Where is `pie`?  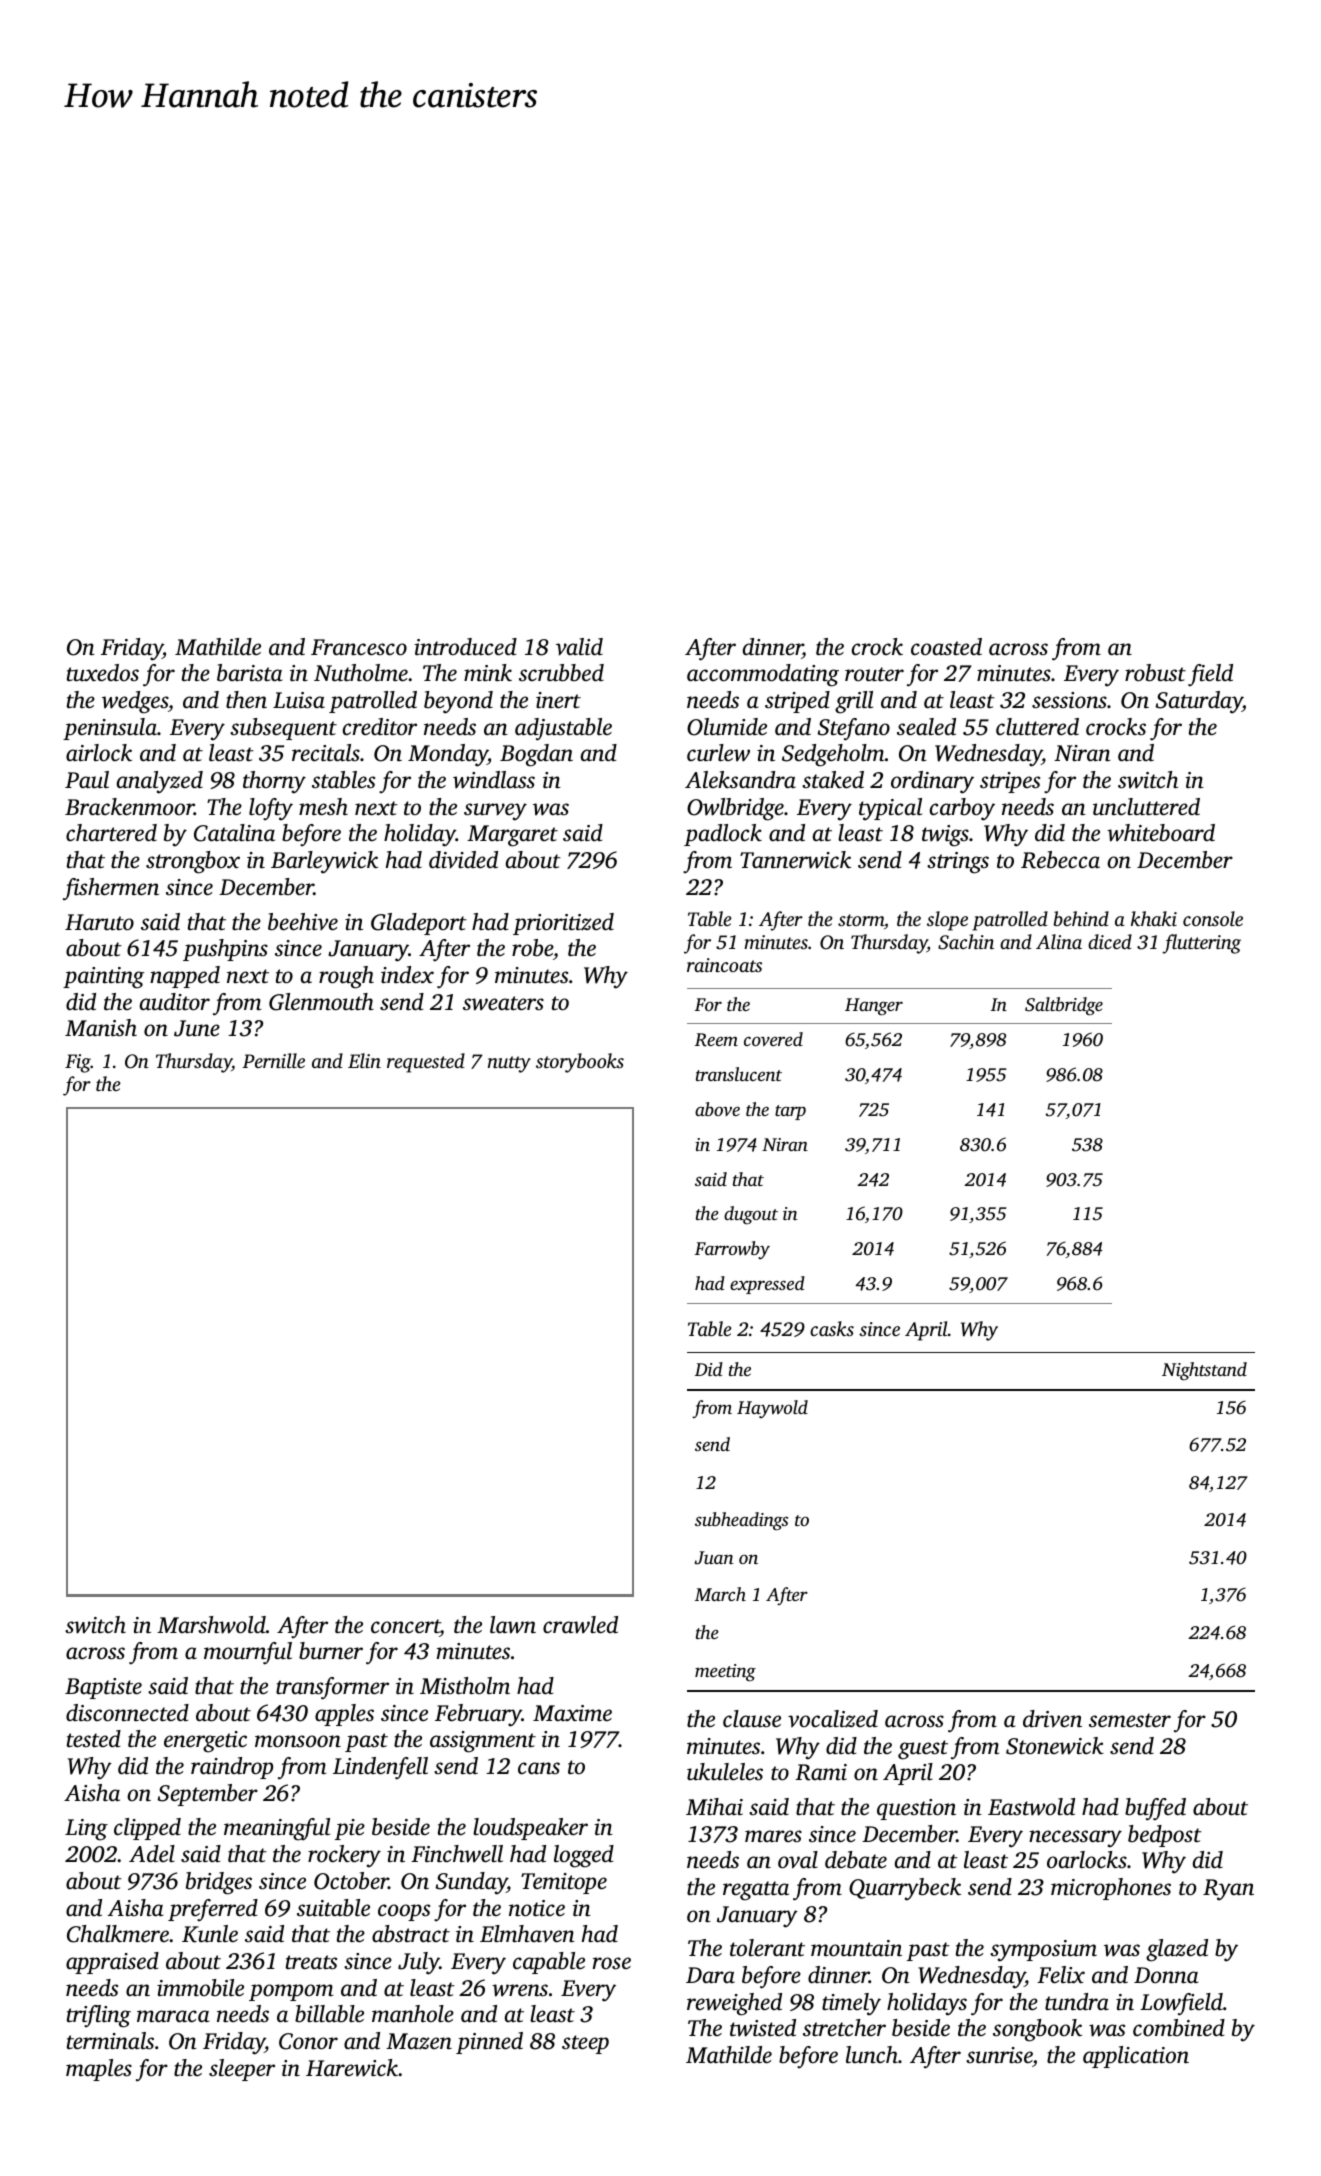
pie is located at coordinates (350, 1829).
